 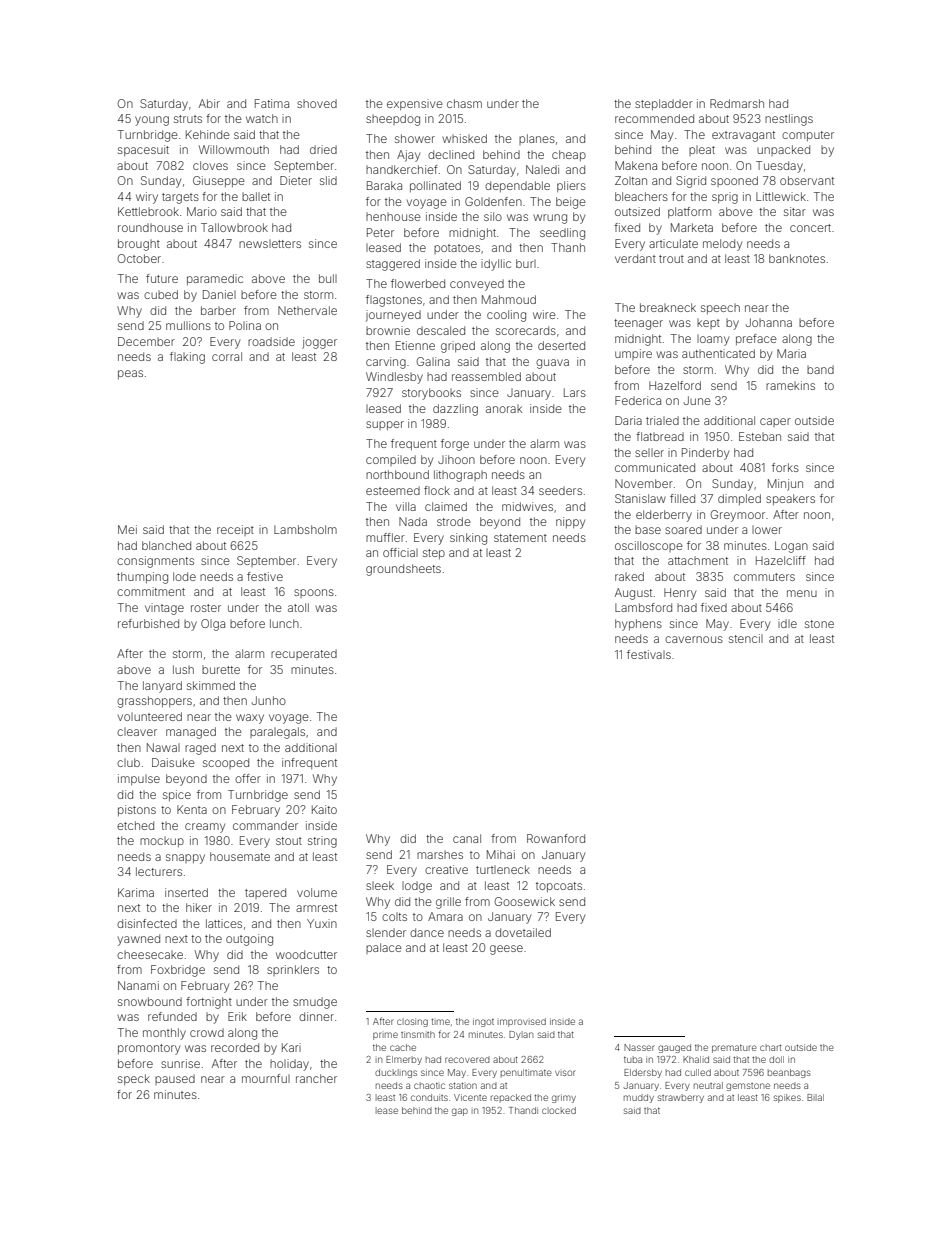 What do you see at coordinates (559, 1110) in the screenshot?
I see `clocked` at bounding box center [559, 1110].
